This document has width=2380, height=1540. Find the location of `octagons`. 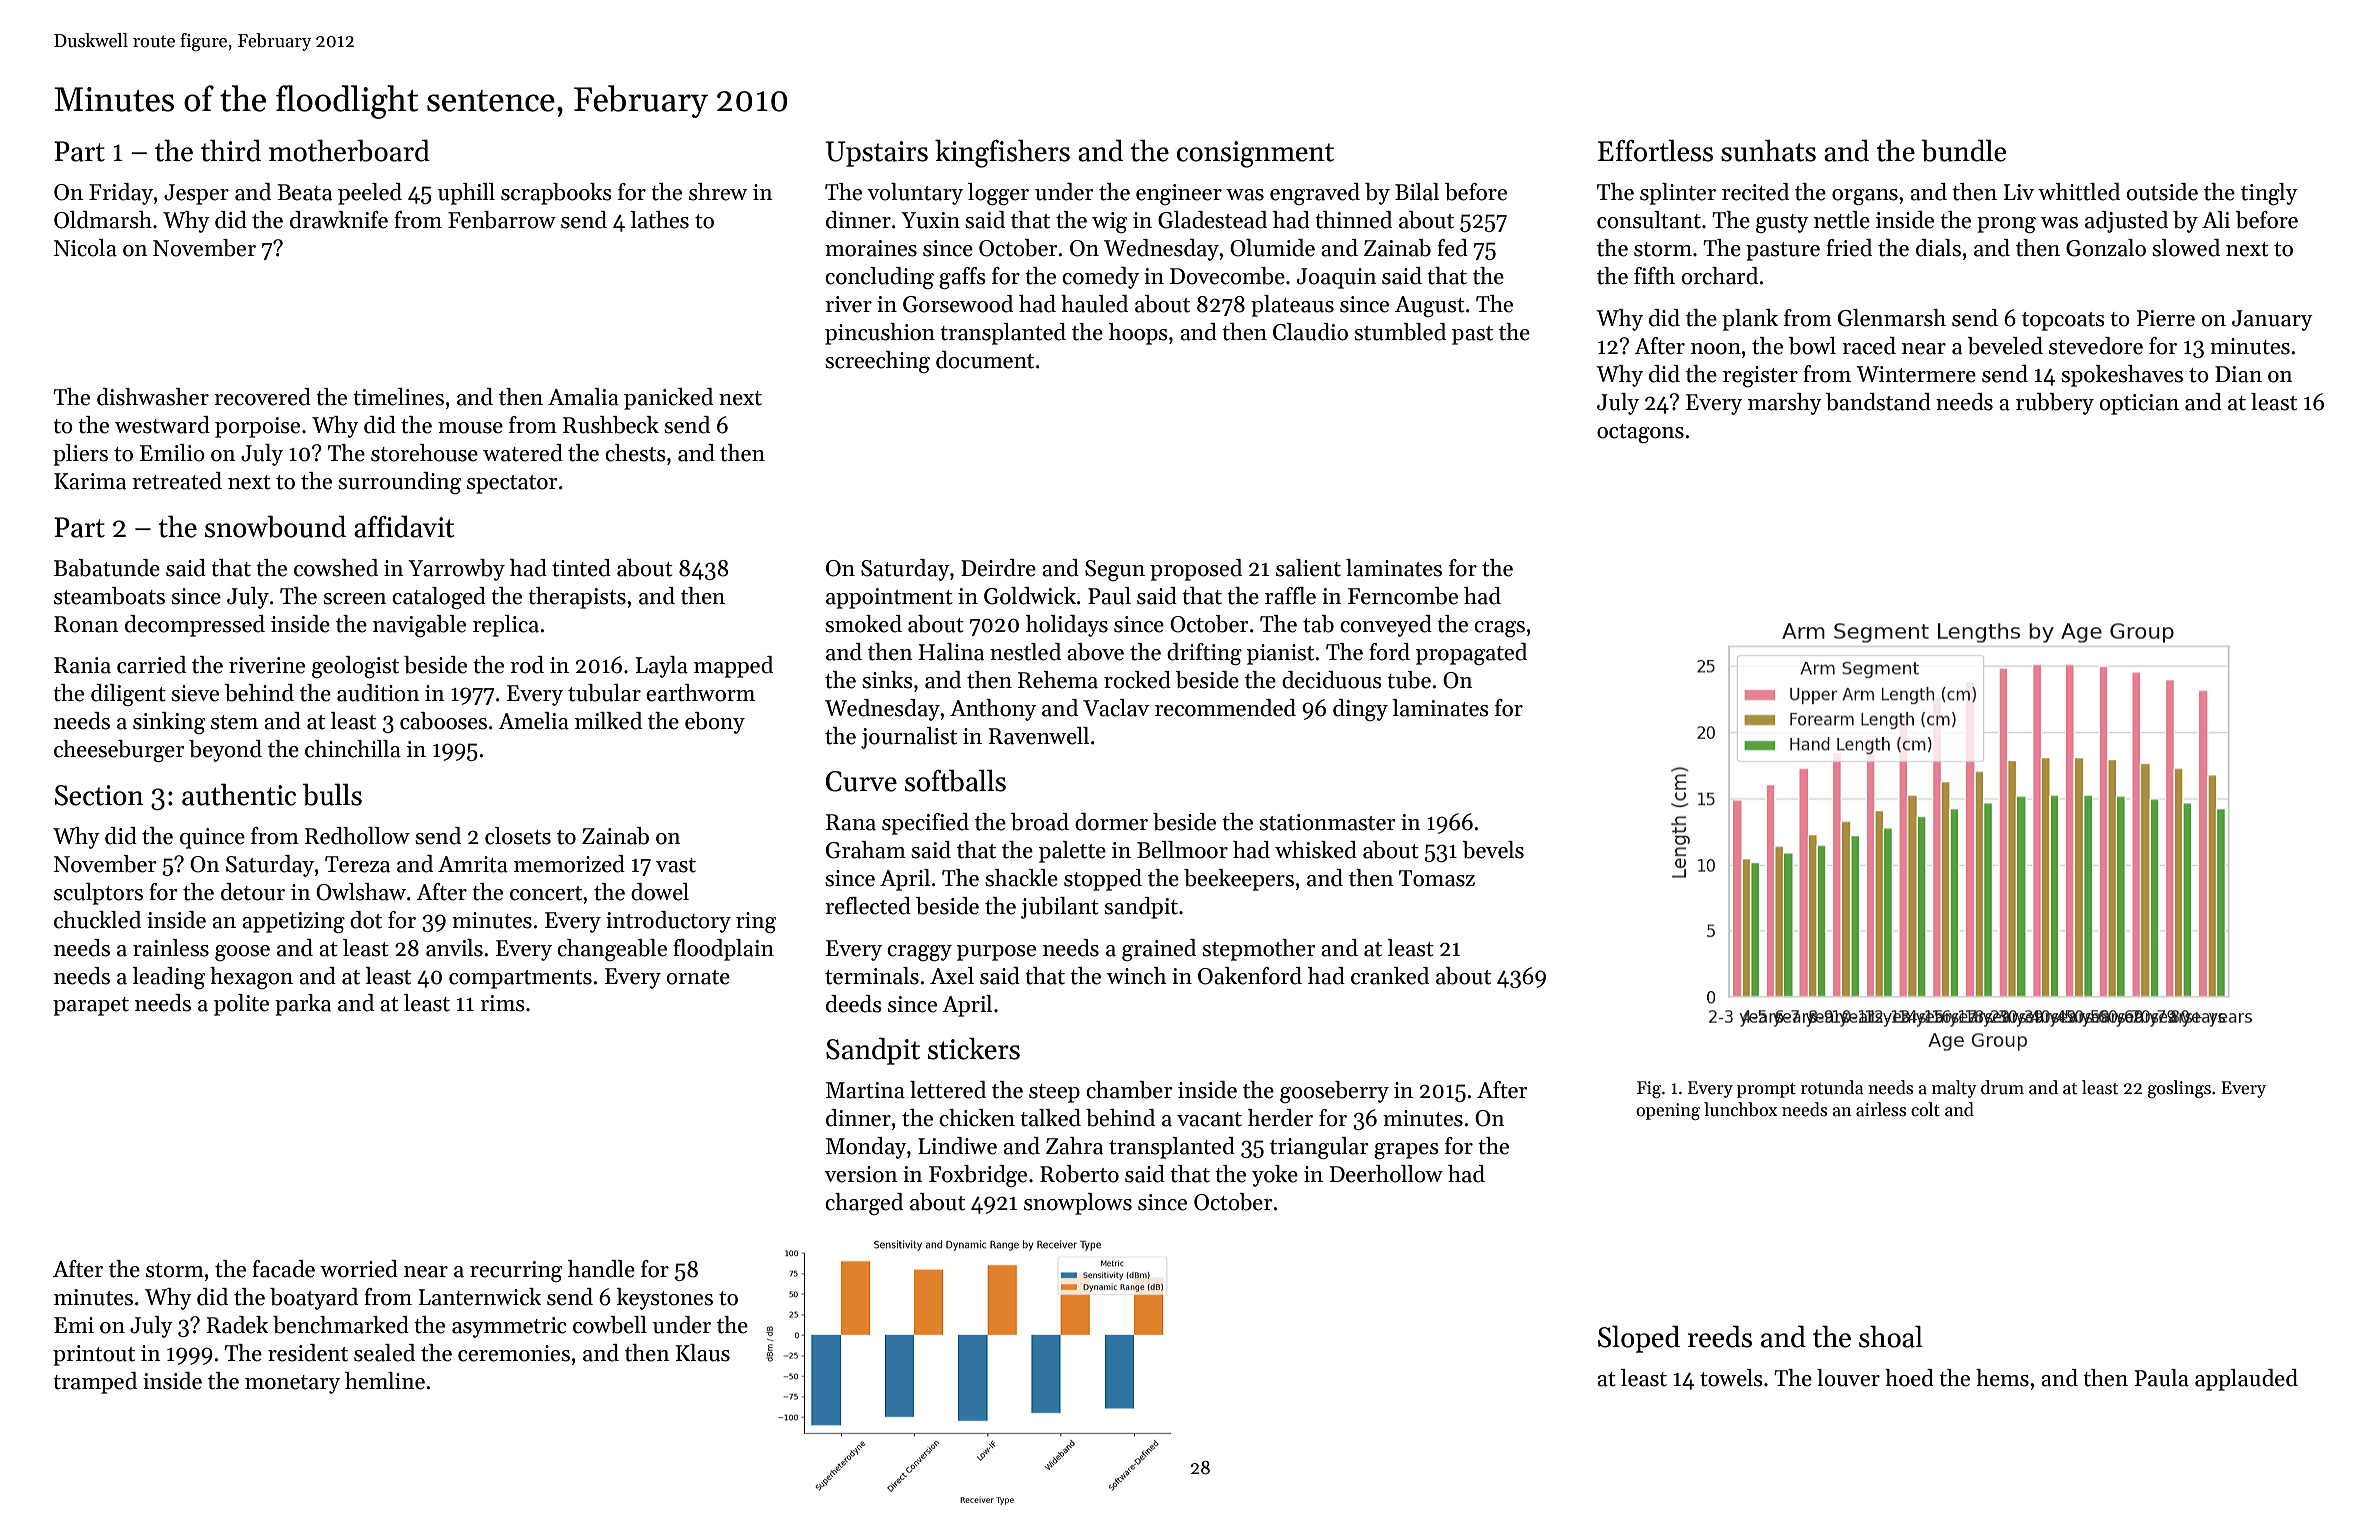

octagons is located at coordinates (1640, 433).
